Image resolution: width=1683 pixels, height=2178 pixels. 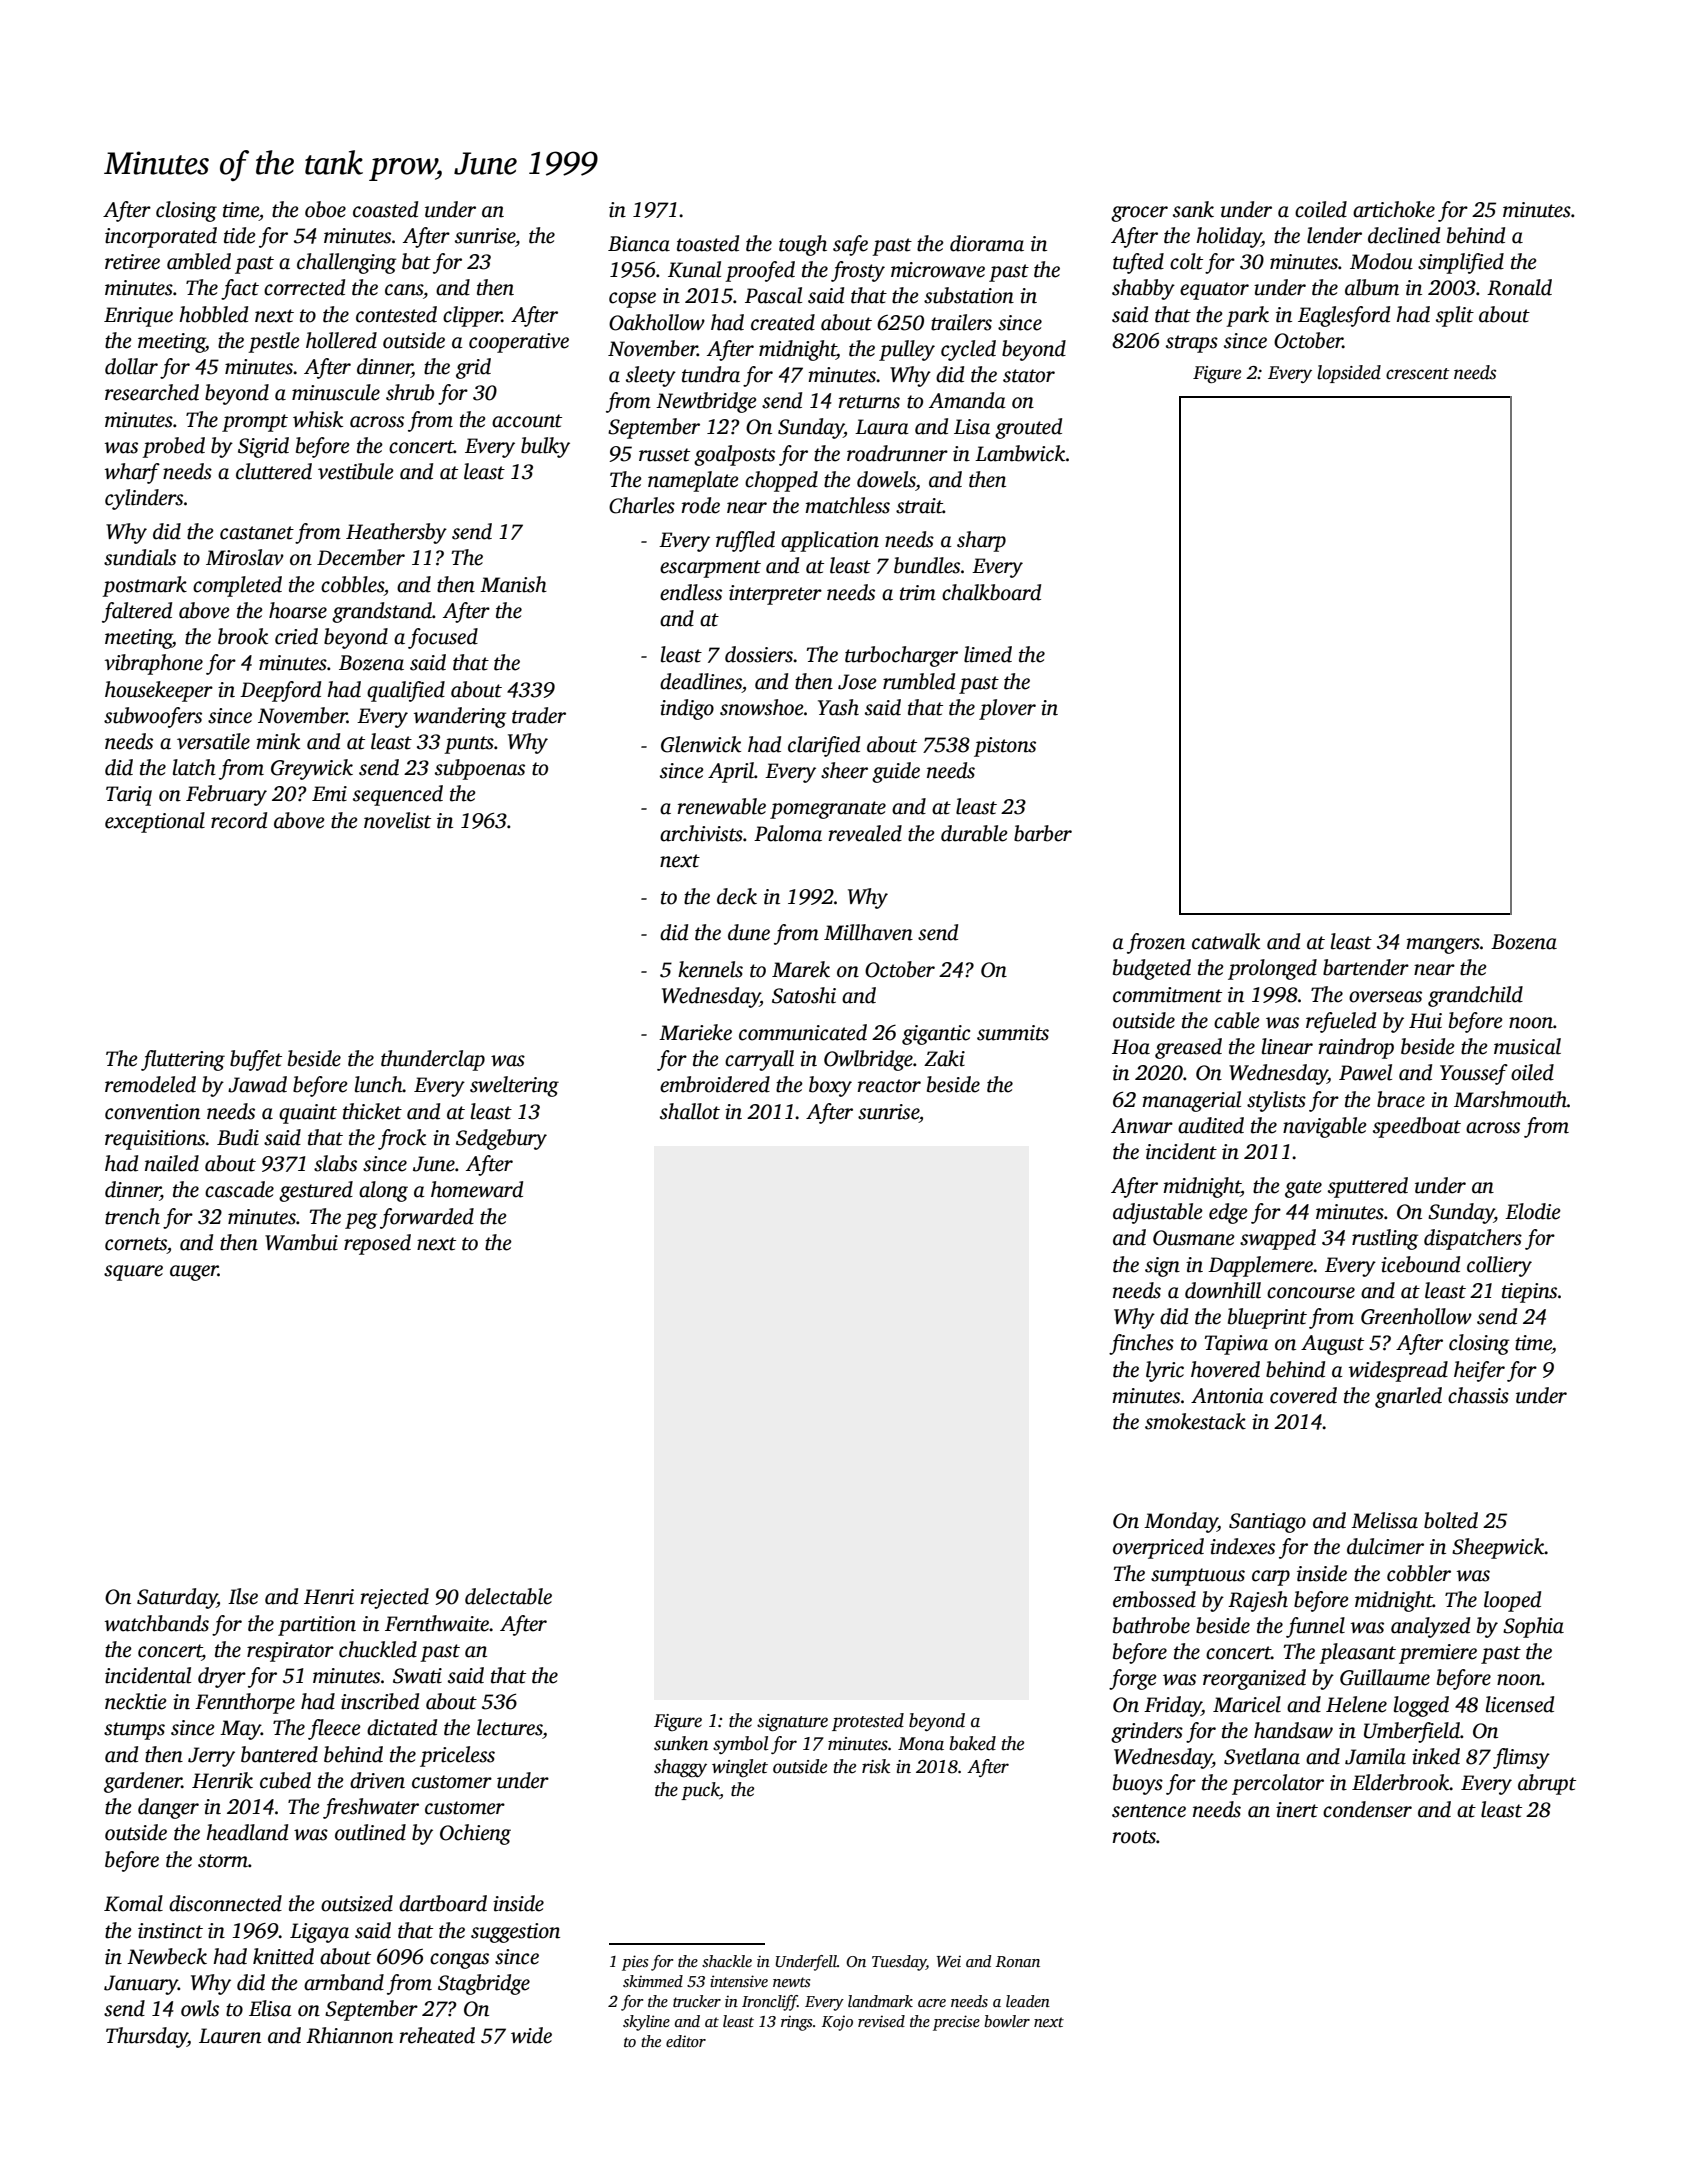 I want to click on disconnected, so click(x=225, y=1903).
